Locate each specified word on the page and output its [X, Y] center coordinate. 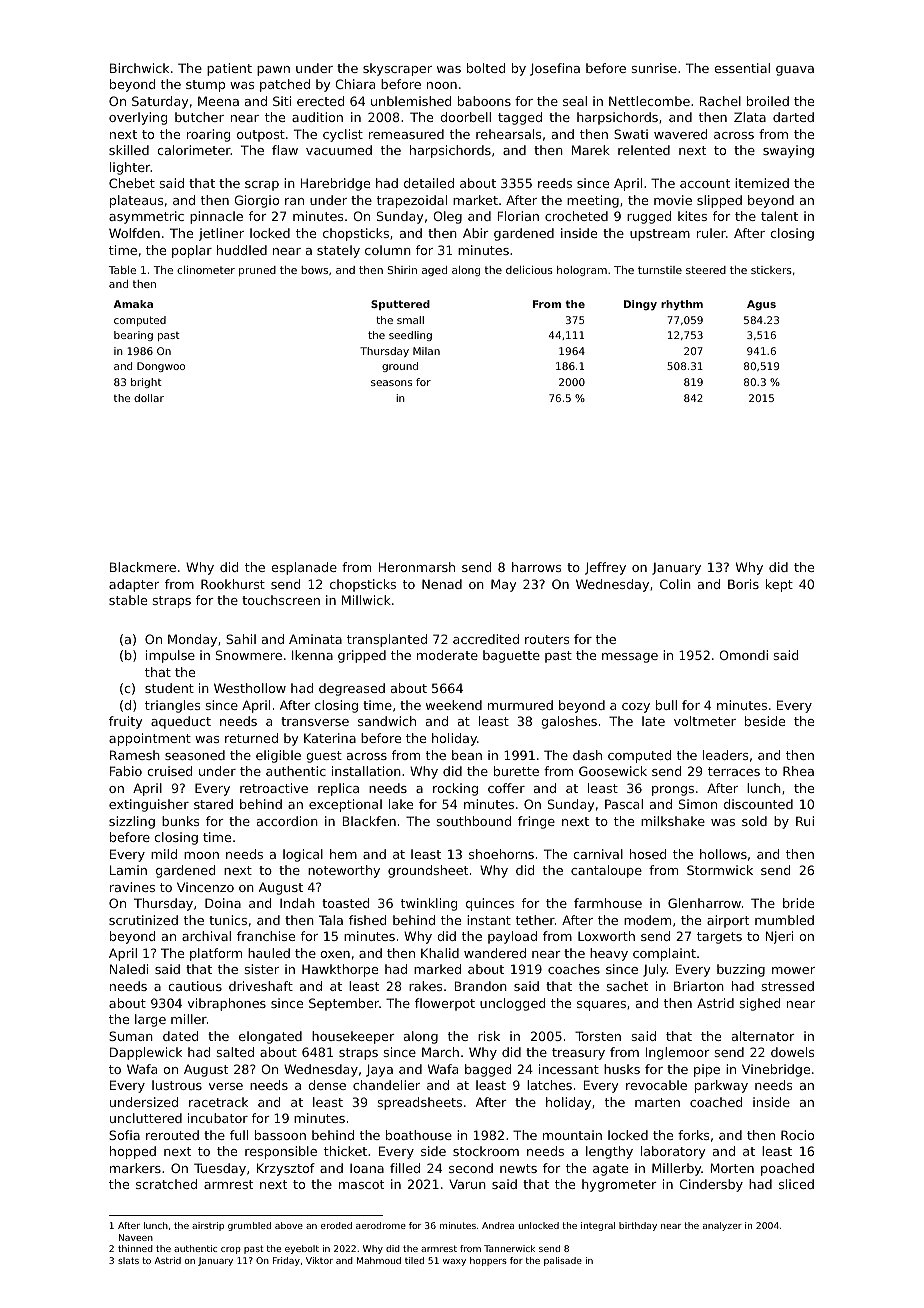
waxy [454, 1262]
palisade [563, 1261]
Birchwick [139, 68]
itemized [762, 183]
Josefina [555, 69]
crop [231, 1250]
